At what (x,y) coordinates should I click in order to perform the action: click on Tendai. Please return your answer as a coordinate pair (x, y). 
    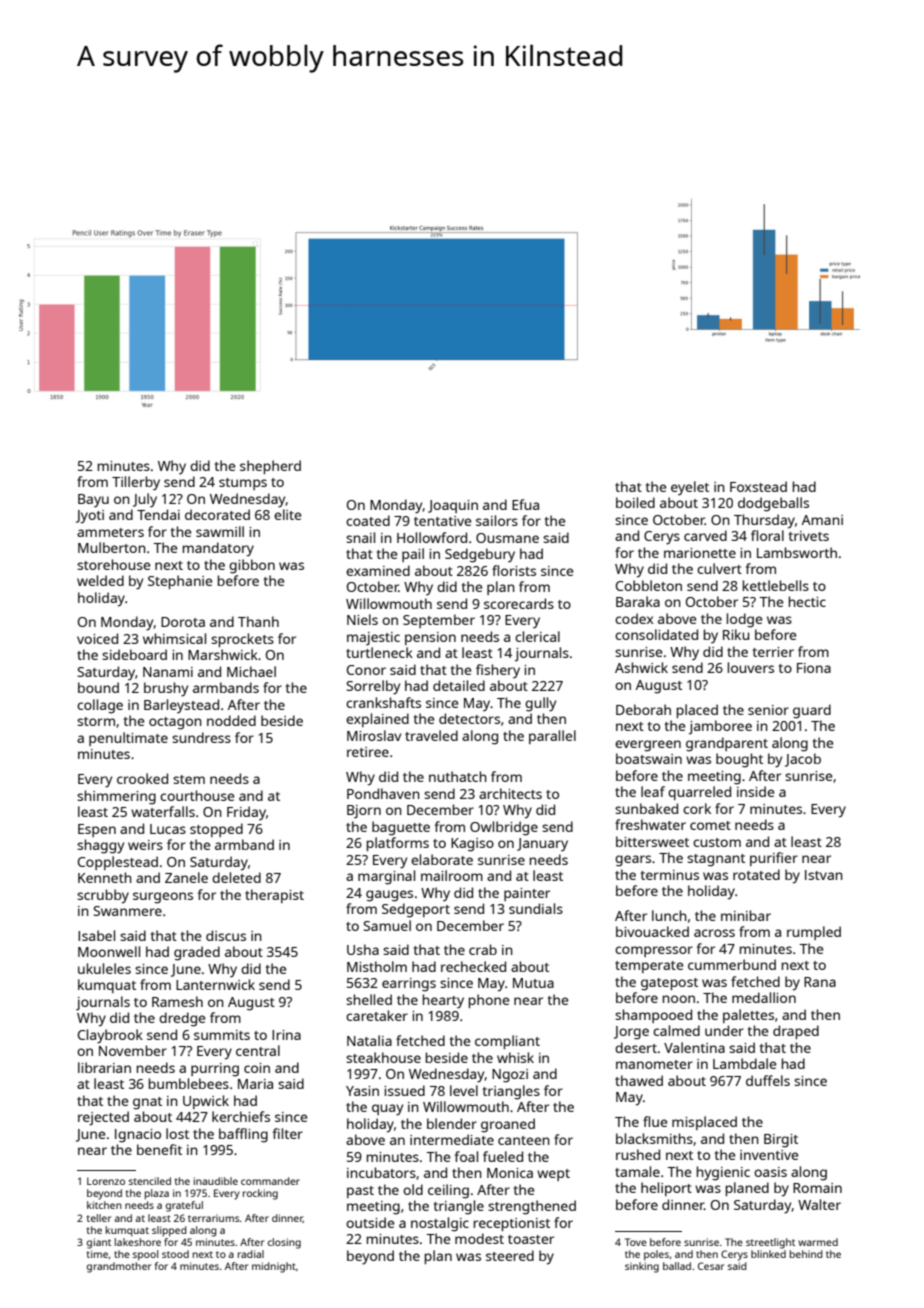
    Looking at the image, I should click on (158, 514).
